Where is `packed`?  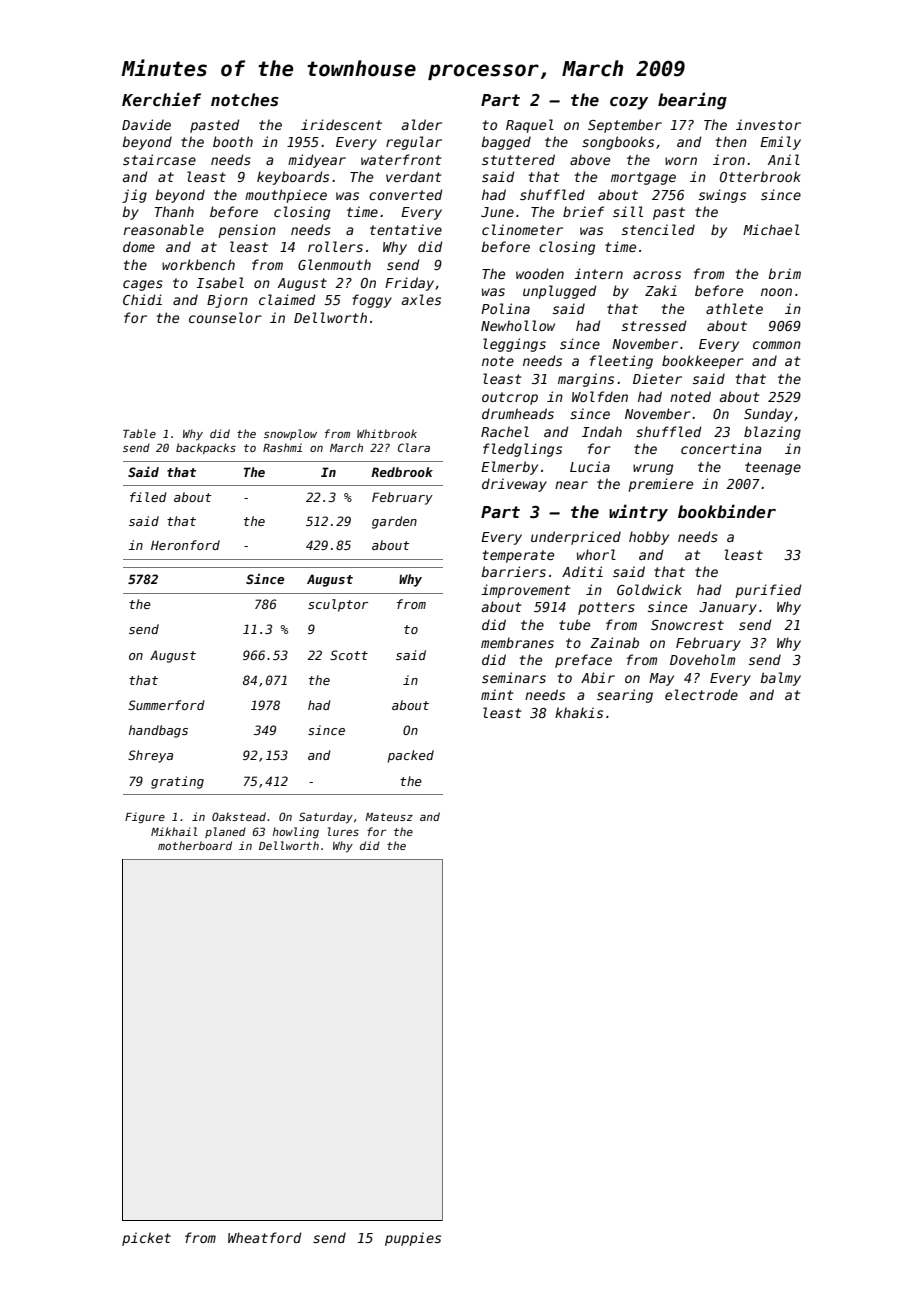
packed is located at coordinates (411, 756).
